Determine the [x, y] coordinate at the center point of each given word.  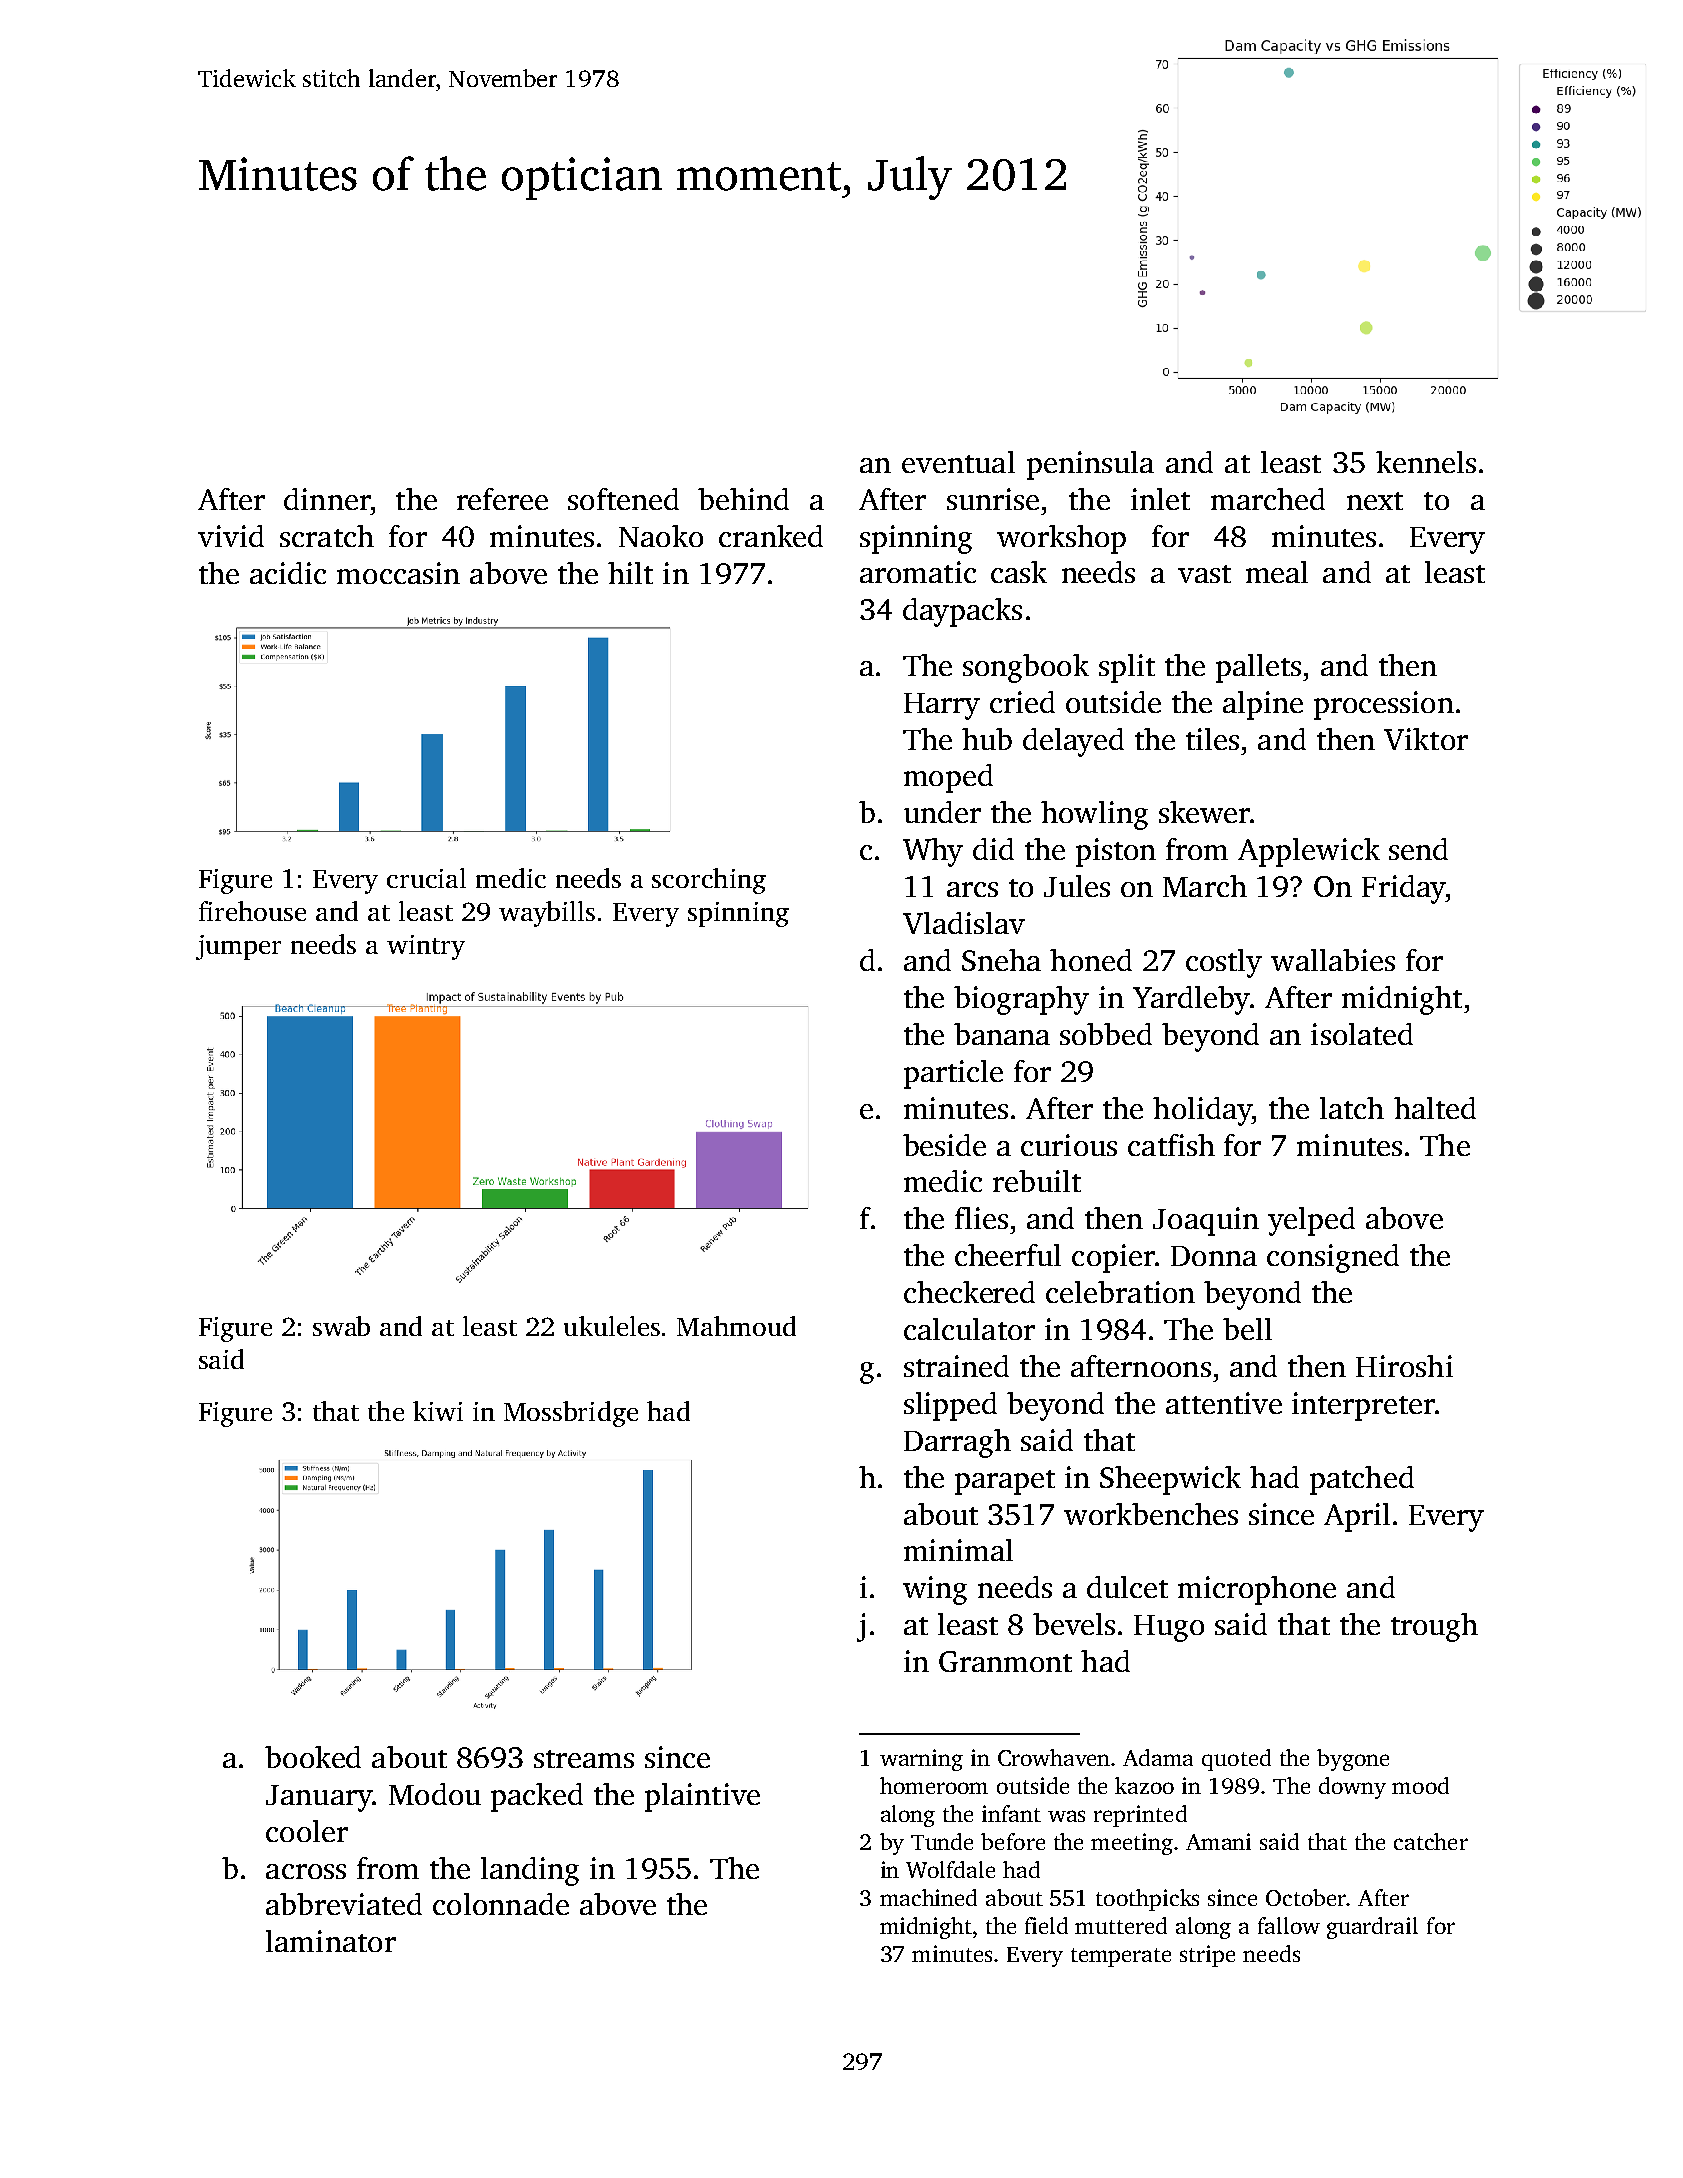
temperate [1121, 1957]
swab [341, 1326]
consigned [1333, 1258]
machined [928, 1897]
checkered [969, 1292]
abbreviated [344, 1904]
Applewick [1309, 852]
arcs [972, 889]
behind [743, 499]
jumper [238, 947]
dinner [327, 499]
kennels [1426, 462]
